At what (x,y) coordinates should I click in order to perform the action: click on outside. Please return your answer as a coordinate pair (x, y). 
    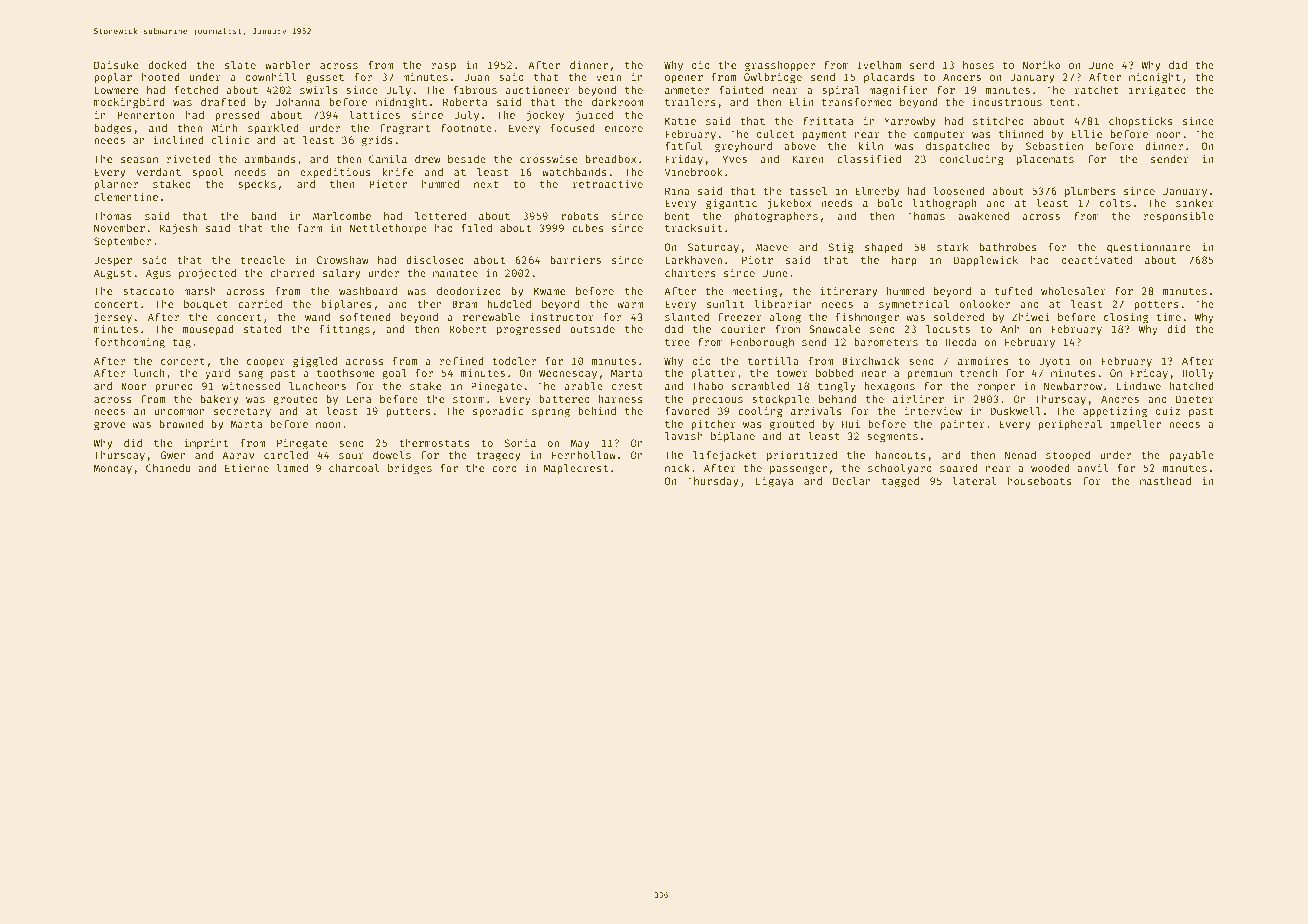
    Looking at the image, I should click on (592, 329).
